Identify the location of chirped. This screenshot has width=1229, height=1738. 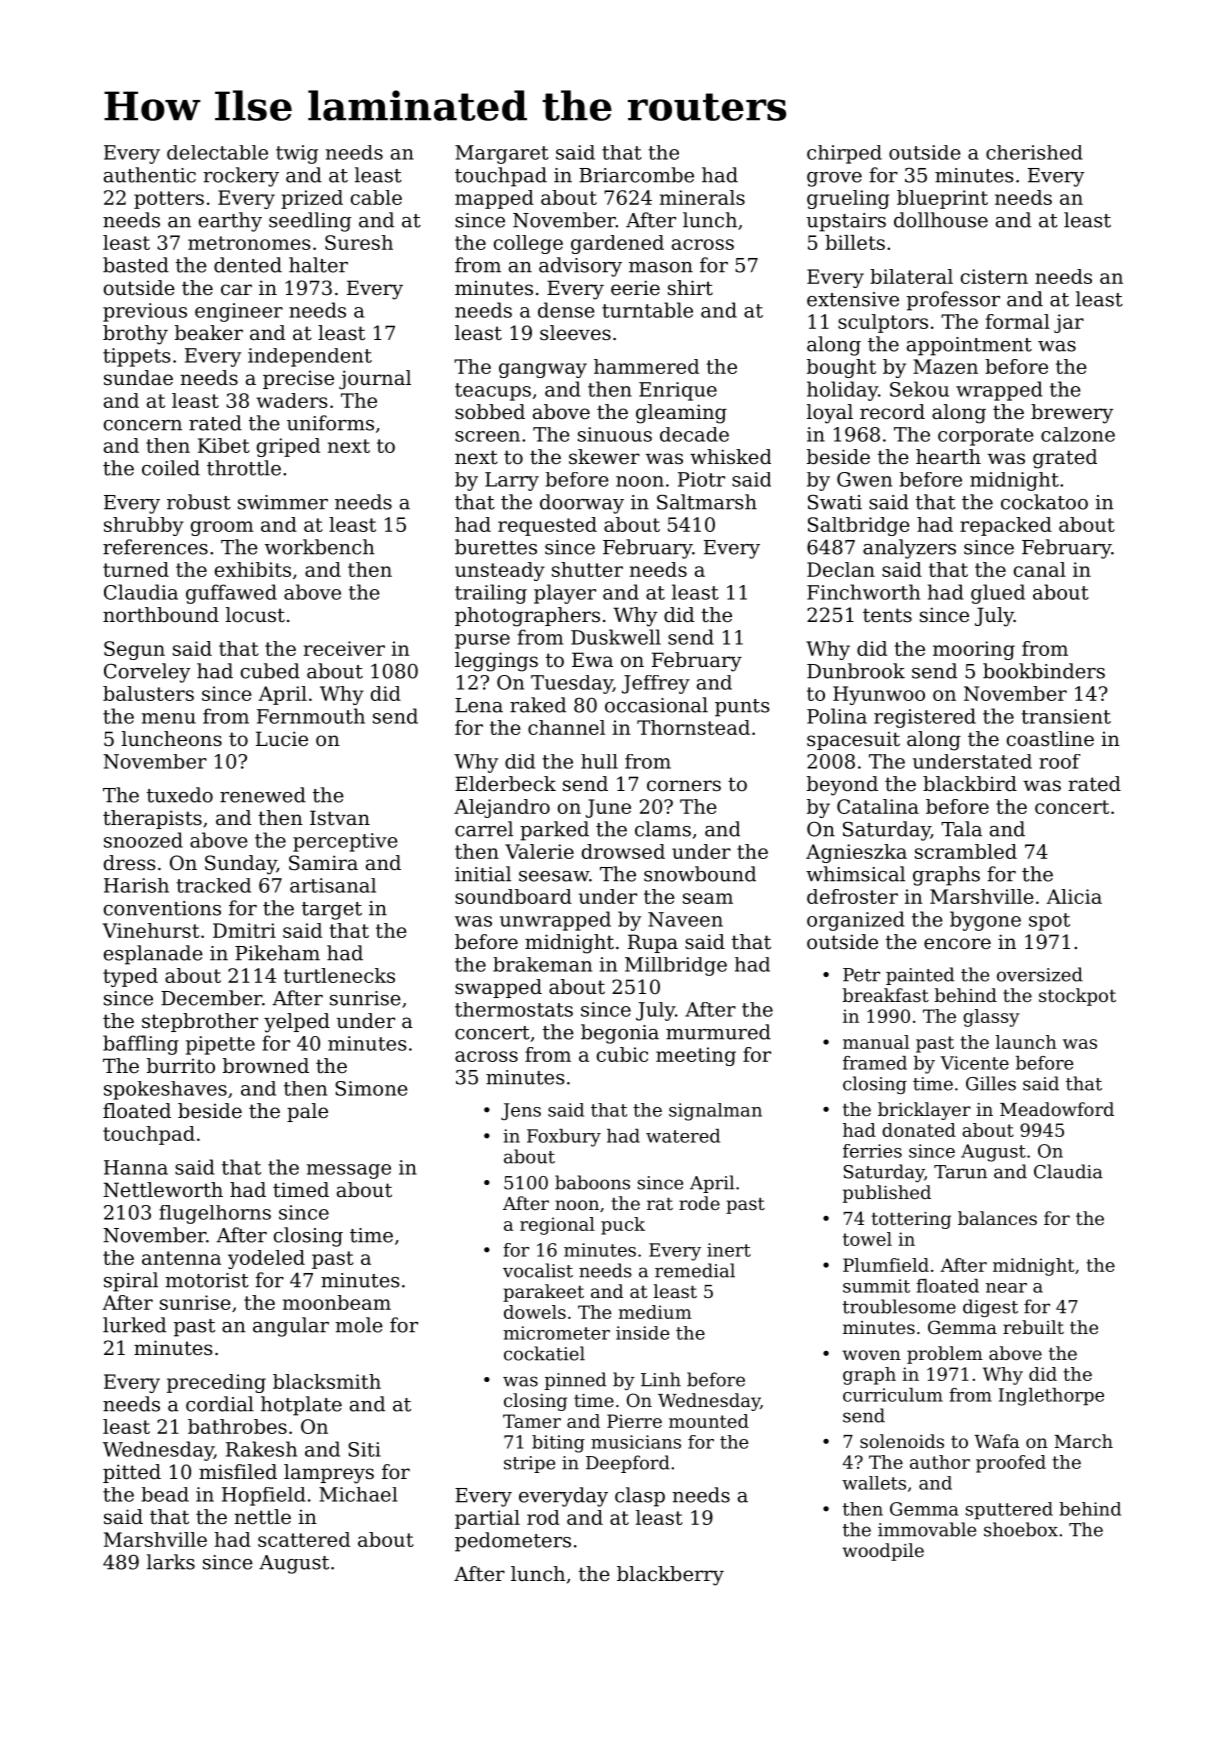
(844, 154).
